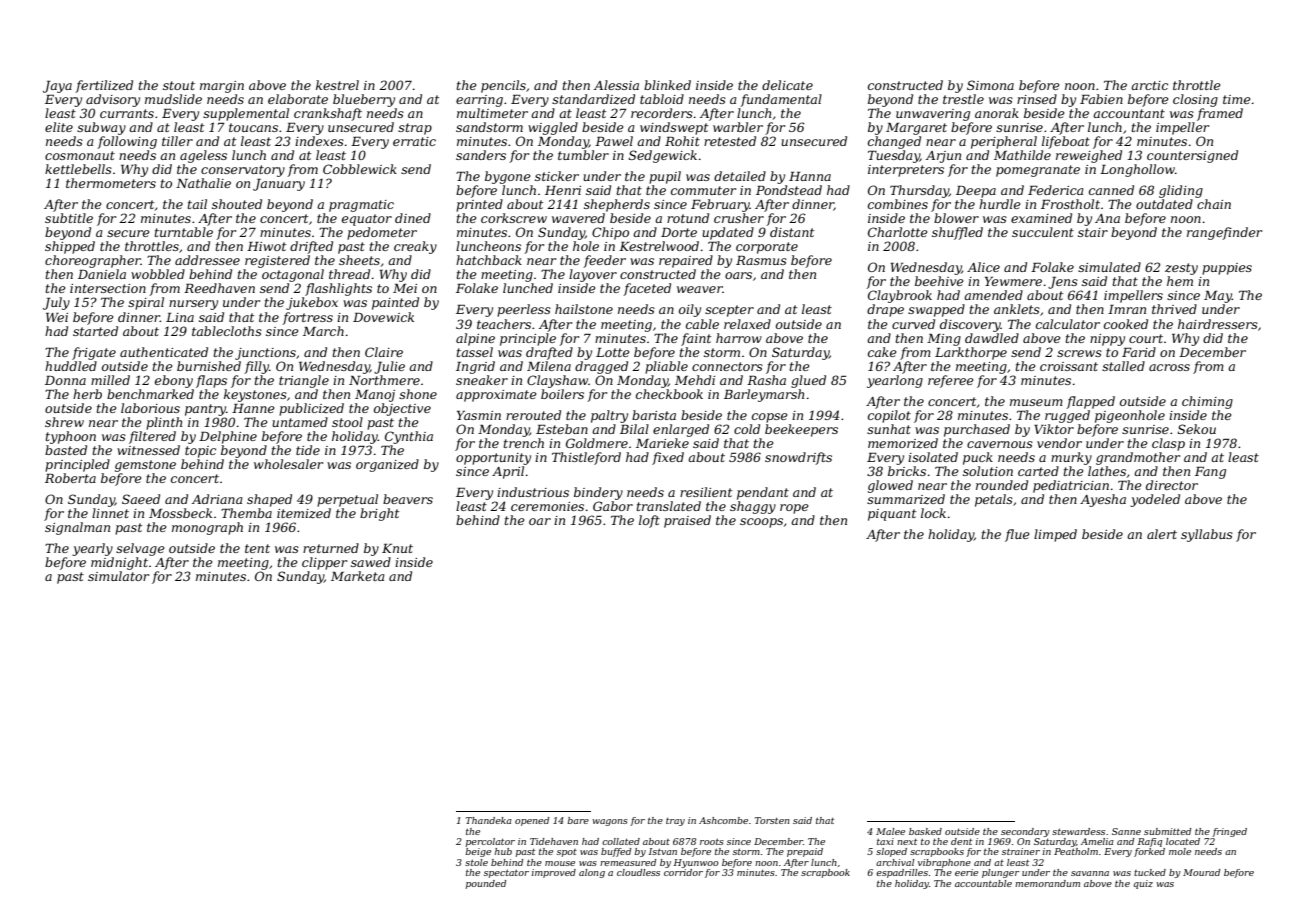  I want to click on along, so click(592, 873).
